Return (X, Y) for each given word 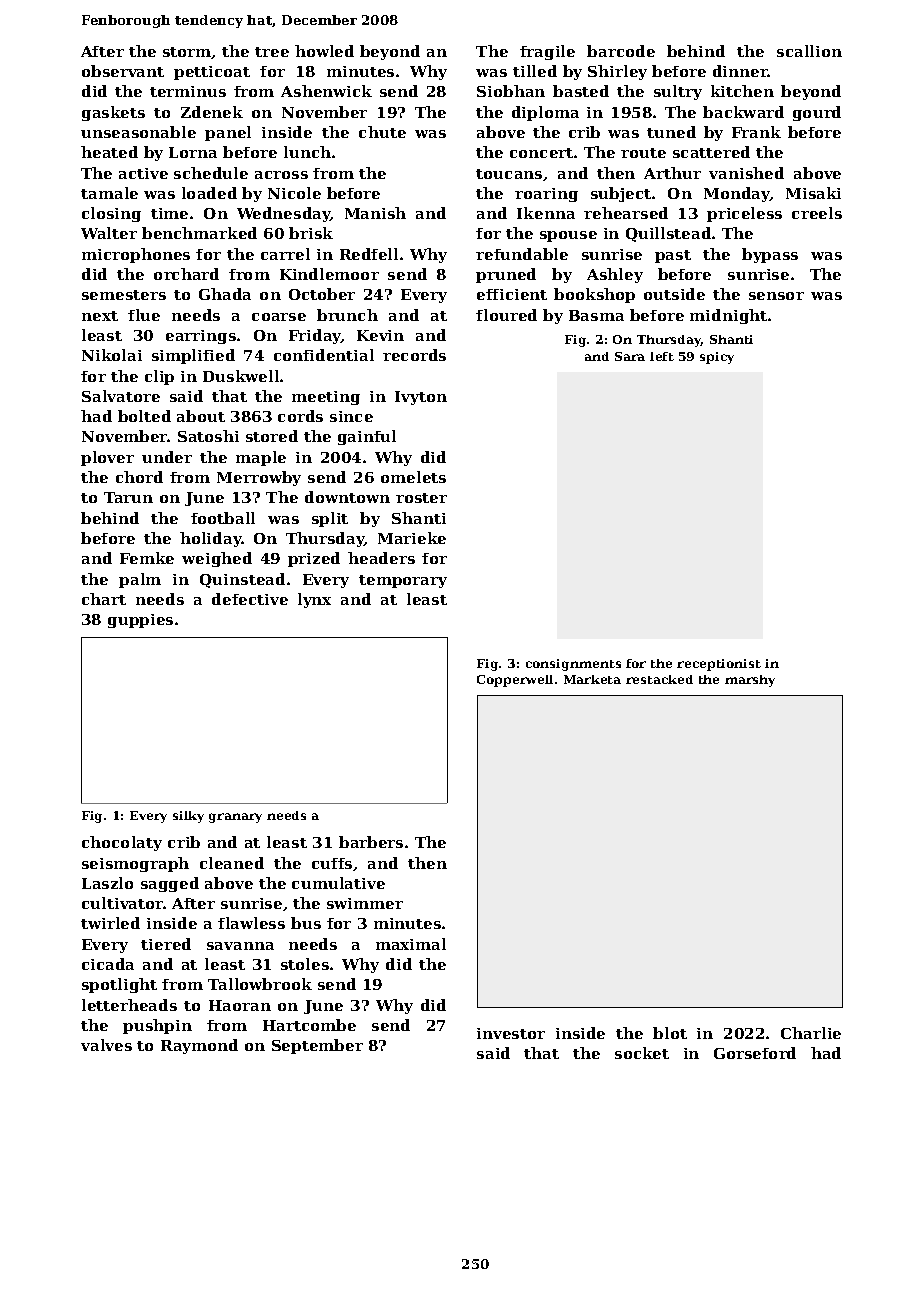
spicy (717, 358)
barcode (621, 51)
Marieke (412, 538)
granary (235, 818)
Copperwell (515, 681)
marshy (750, 681)
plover (107, 458)
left (662, 356)
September (317, 1046)
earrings (201, 337)
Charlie (811, 1033)
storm (187, 53)
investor (511, 1033)
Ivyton (421, 398)
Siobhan (511, 91)
